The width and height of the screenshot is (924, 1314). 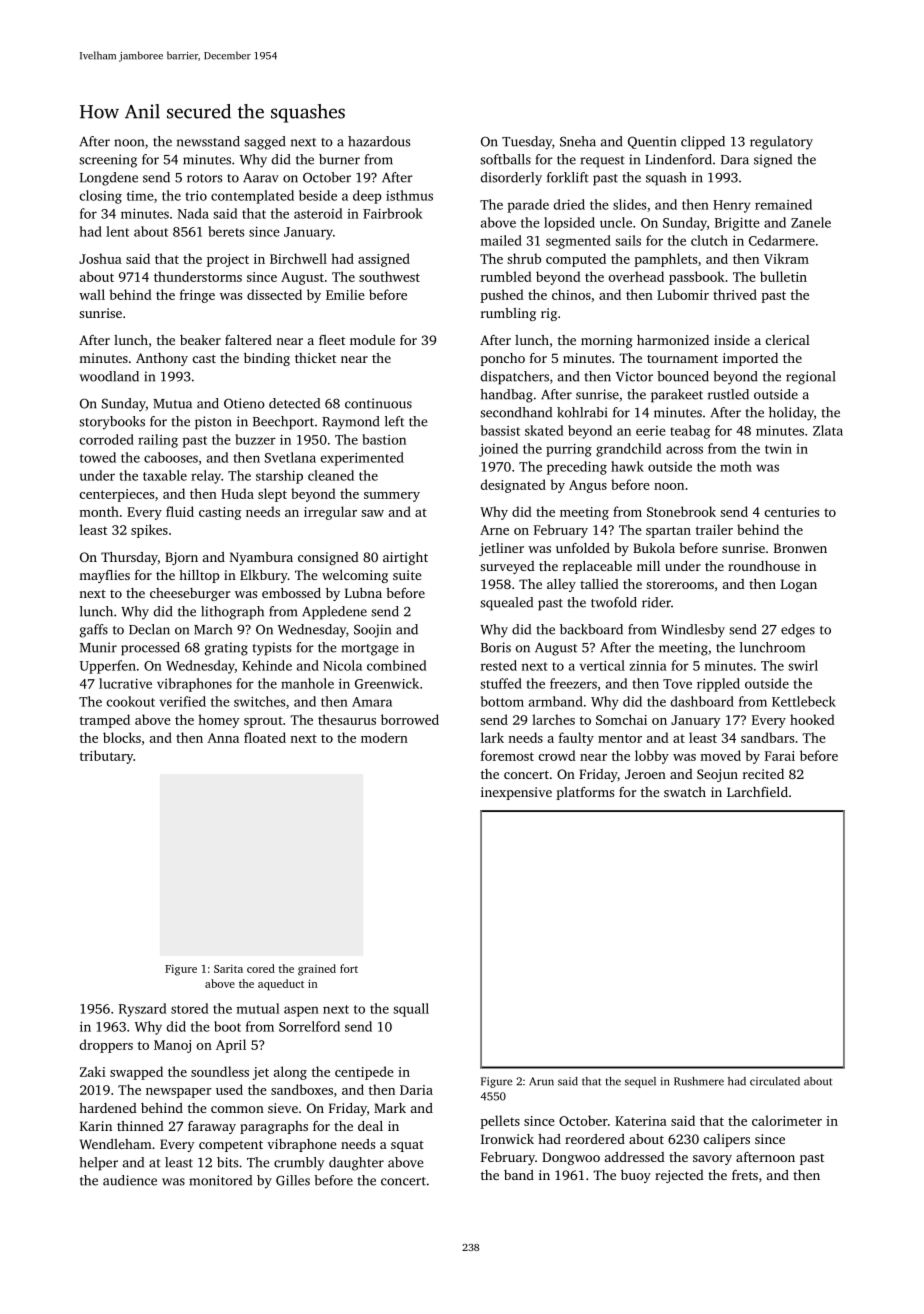 What do you see at coordinates (93, 1071) in the screenshot?
I see `Zaki` at bounding box center [93, 1071].
